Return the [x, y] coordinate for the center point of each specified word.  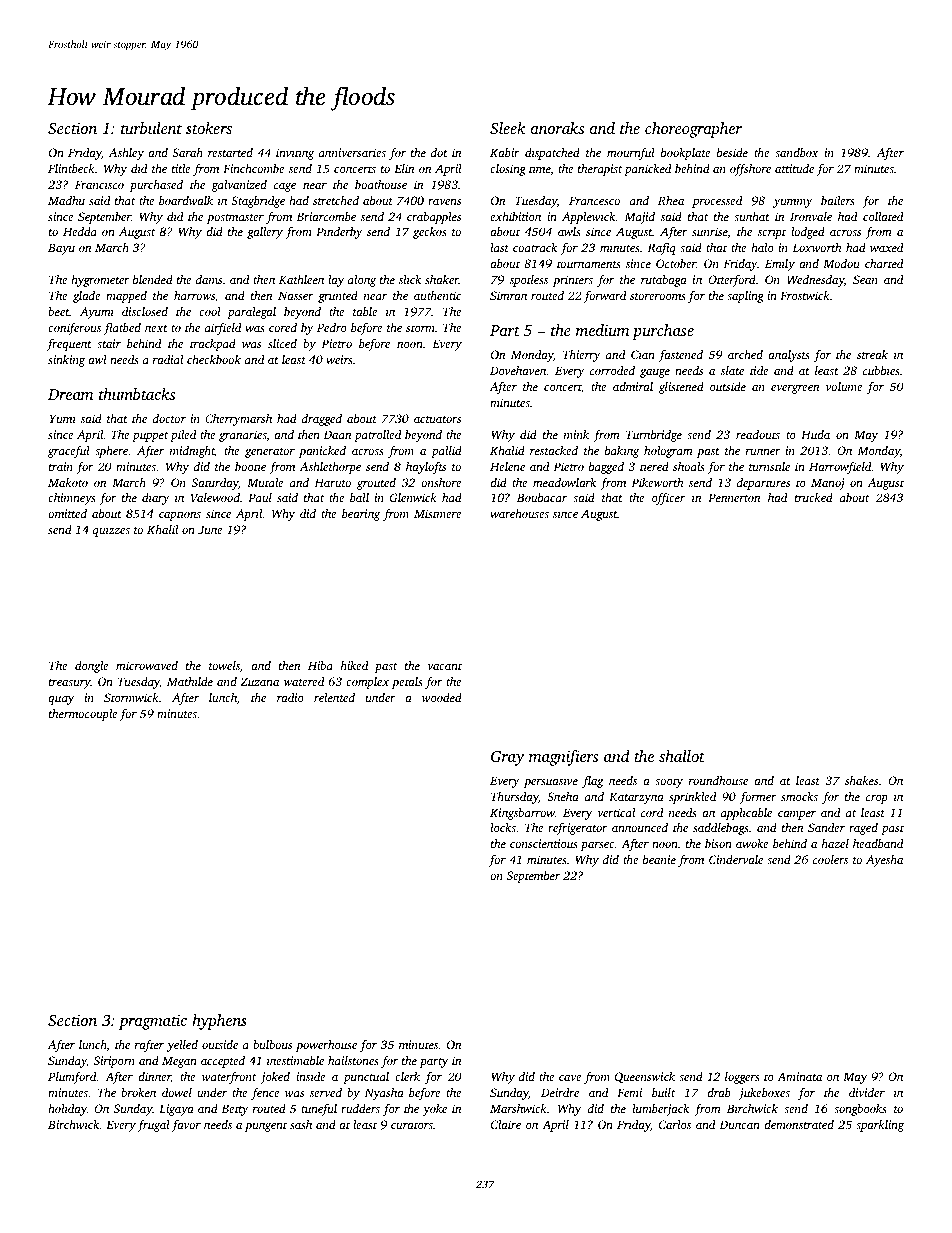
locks [503, 827]
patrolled [377, 436]
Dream [70, 394]
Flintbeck [71, 168]
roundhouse [718, 780]
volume [844, 386]
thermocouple [83, 715]
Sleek [507, 128]
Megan [179, 1062]
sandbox [797, 152]
